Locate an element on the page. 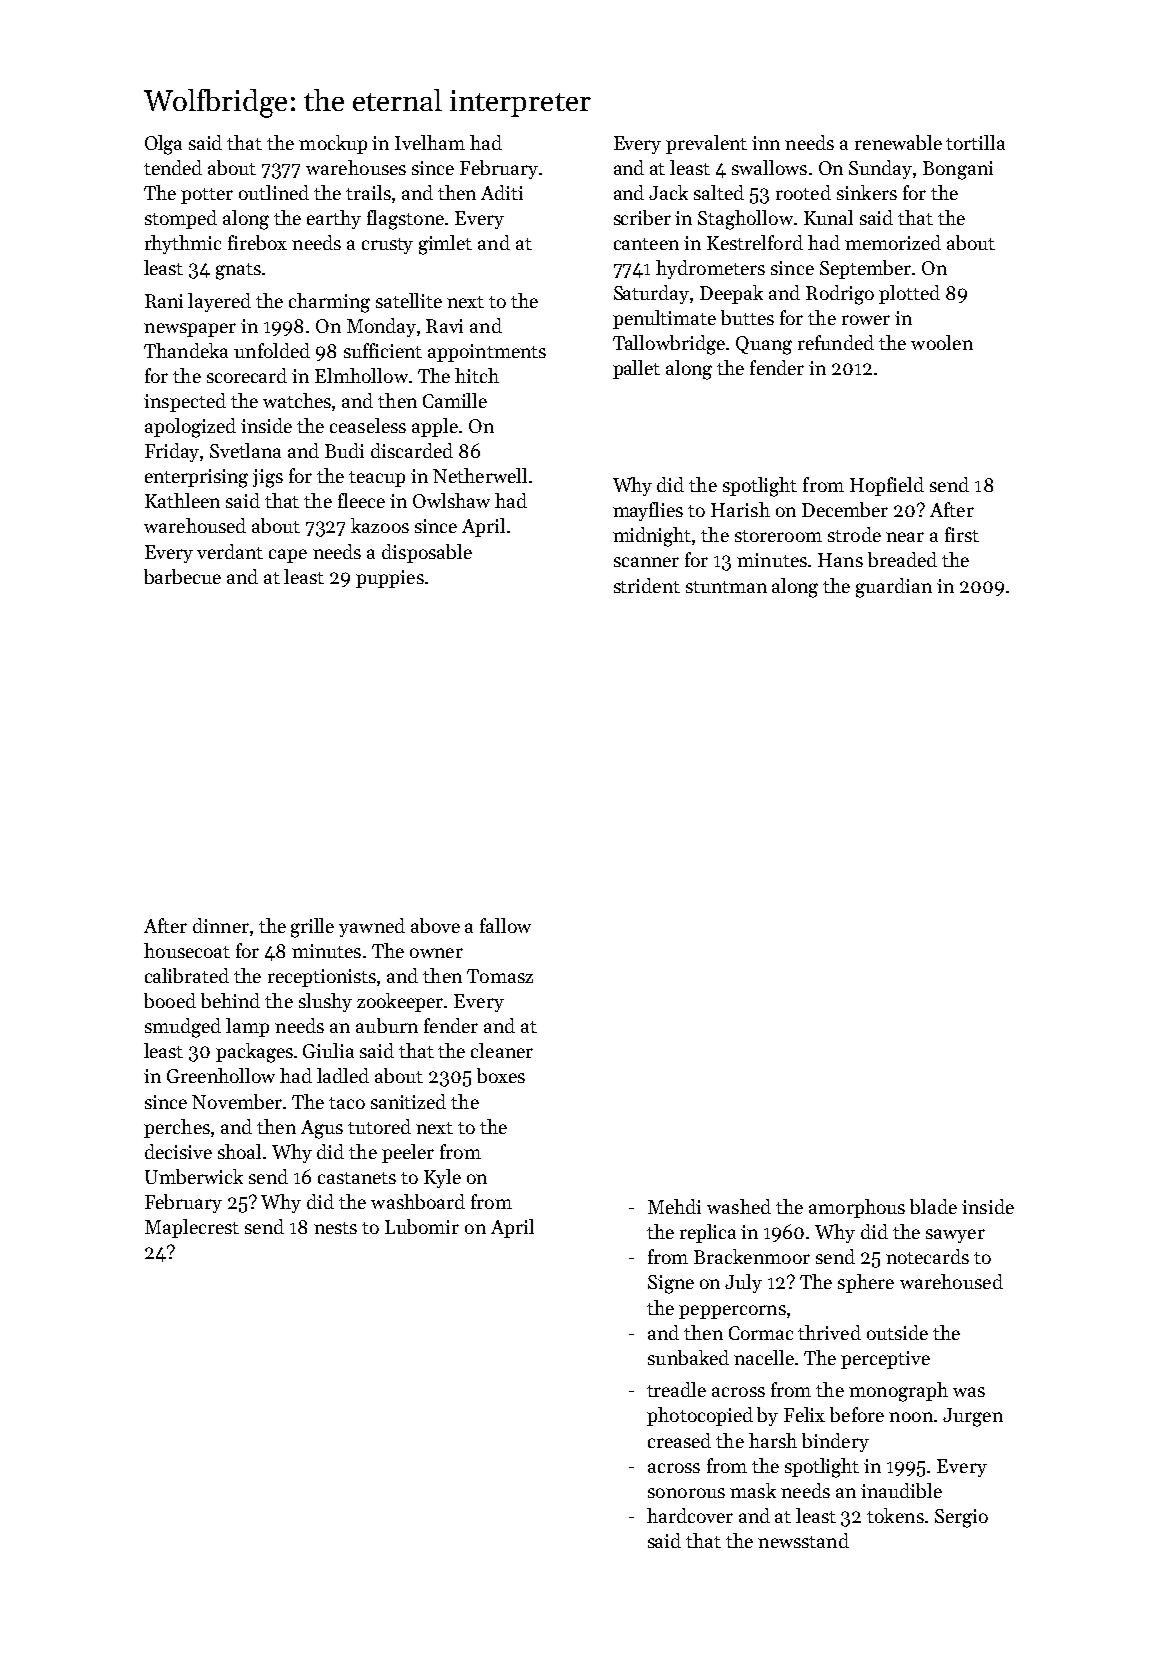  Harish is located at coordinates (740, 509).
